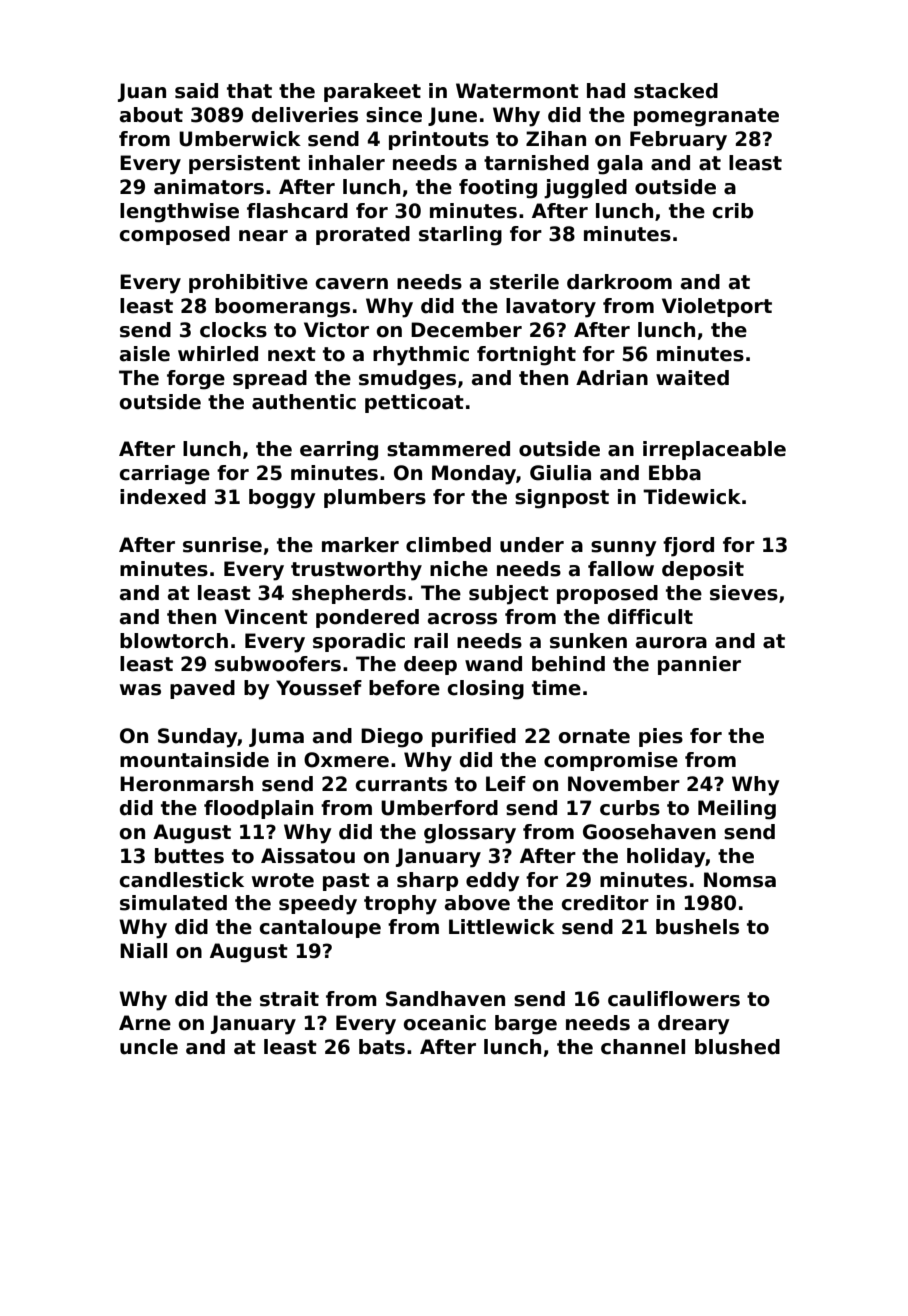 The width and height of the document is (908, 1316). What do you see at coordinates (359, 642) in the document?
I see `sporadic` at bounding box center [359, 642].
